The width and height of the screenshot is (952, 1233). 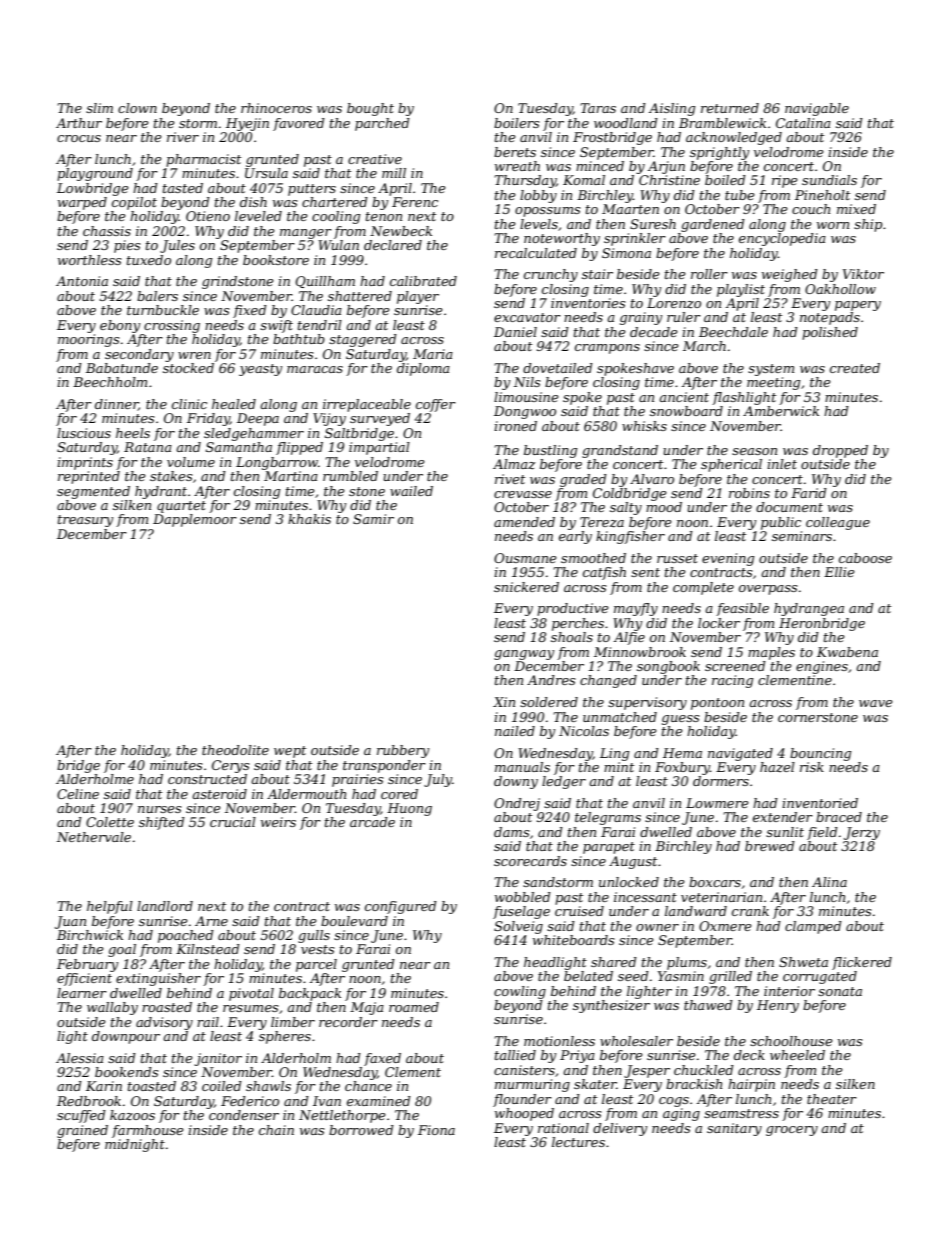 I want to click on Nicolas, so click(x=584, y=731).
